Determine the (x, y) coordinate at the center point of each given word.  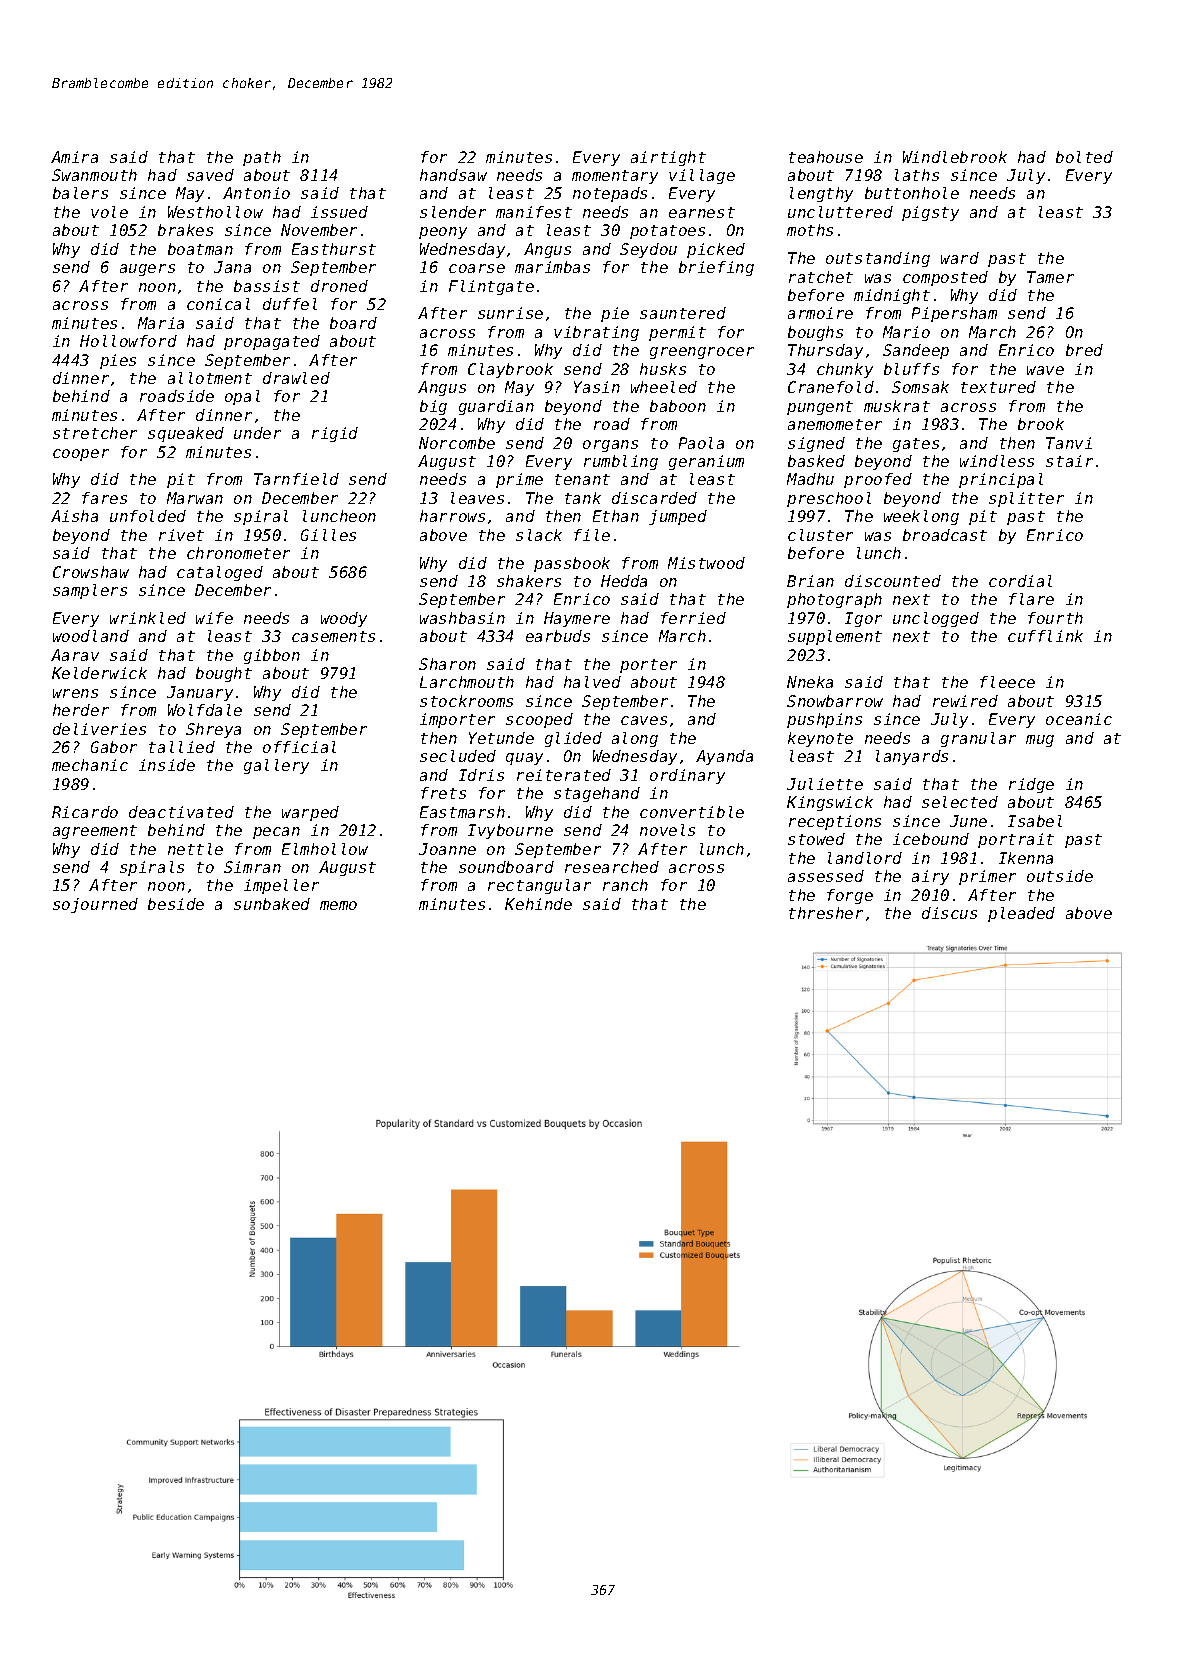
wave (1045, 370)
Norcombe (457, 443)
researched (612, 867)
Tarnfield (296, 479)
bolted (1084, 157)
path (262, 158)
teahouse (826, 157)
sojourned (95, 905)
